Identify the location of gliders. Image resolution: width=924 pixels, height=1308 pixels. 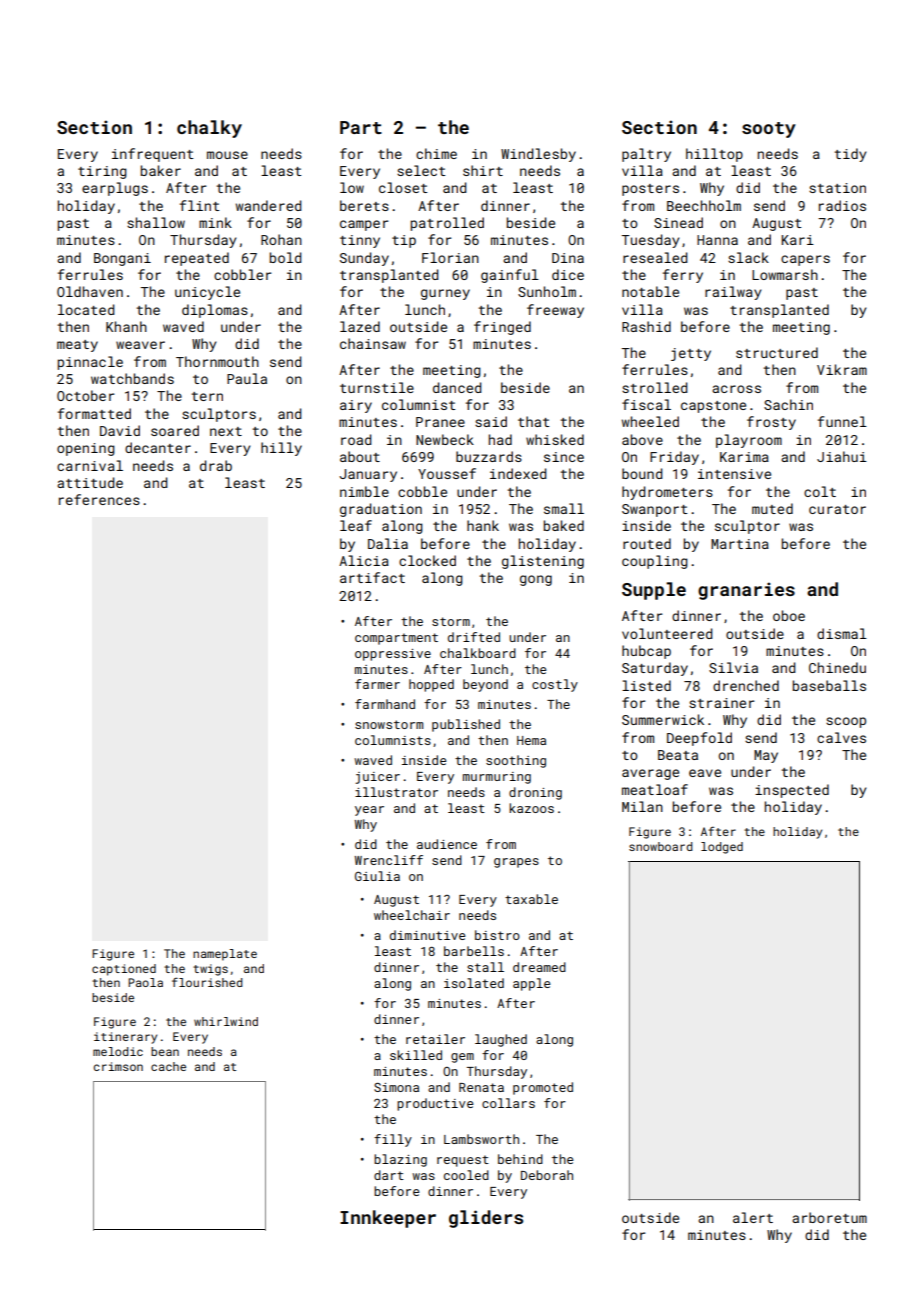
(486, 1219).
